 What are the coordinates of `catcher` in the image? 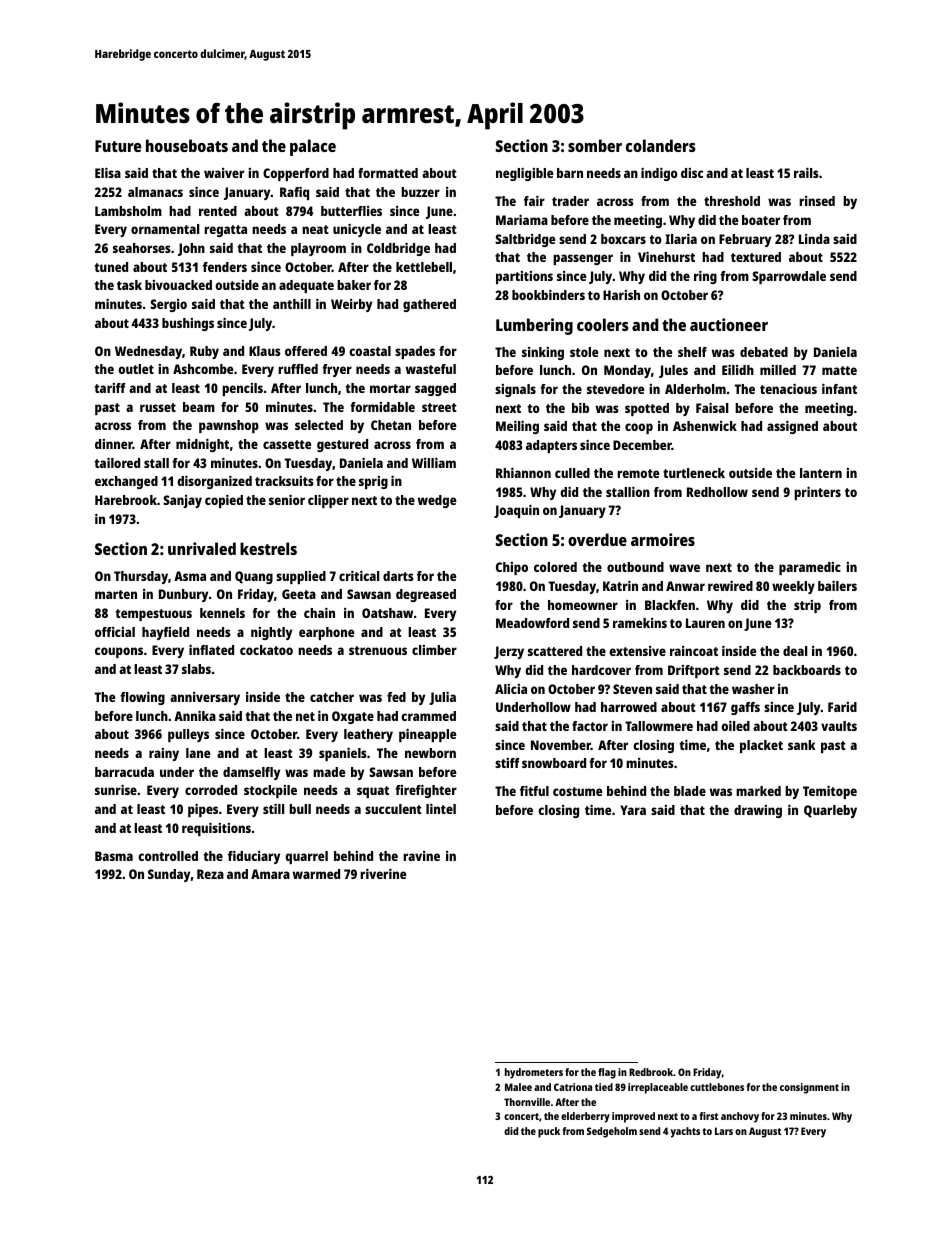 It's located at (332, 697).
